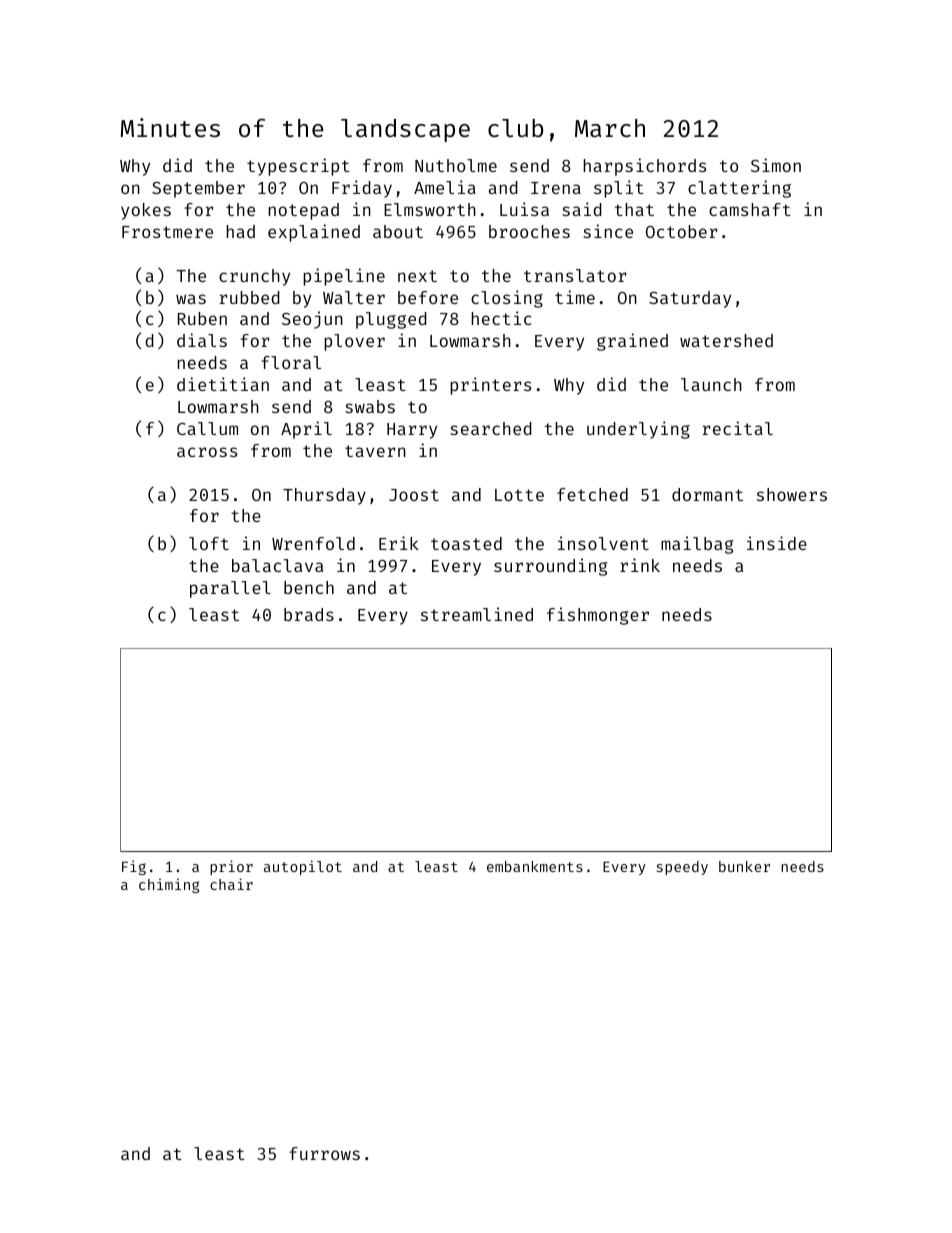  What do you see at coordinates (207, 428) in the screenshot?
I see `Callum` at bounding box center [207, 428].
